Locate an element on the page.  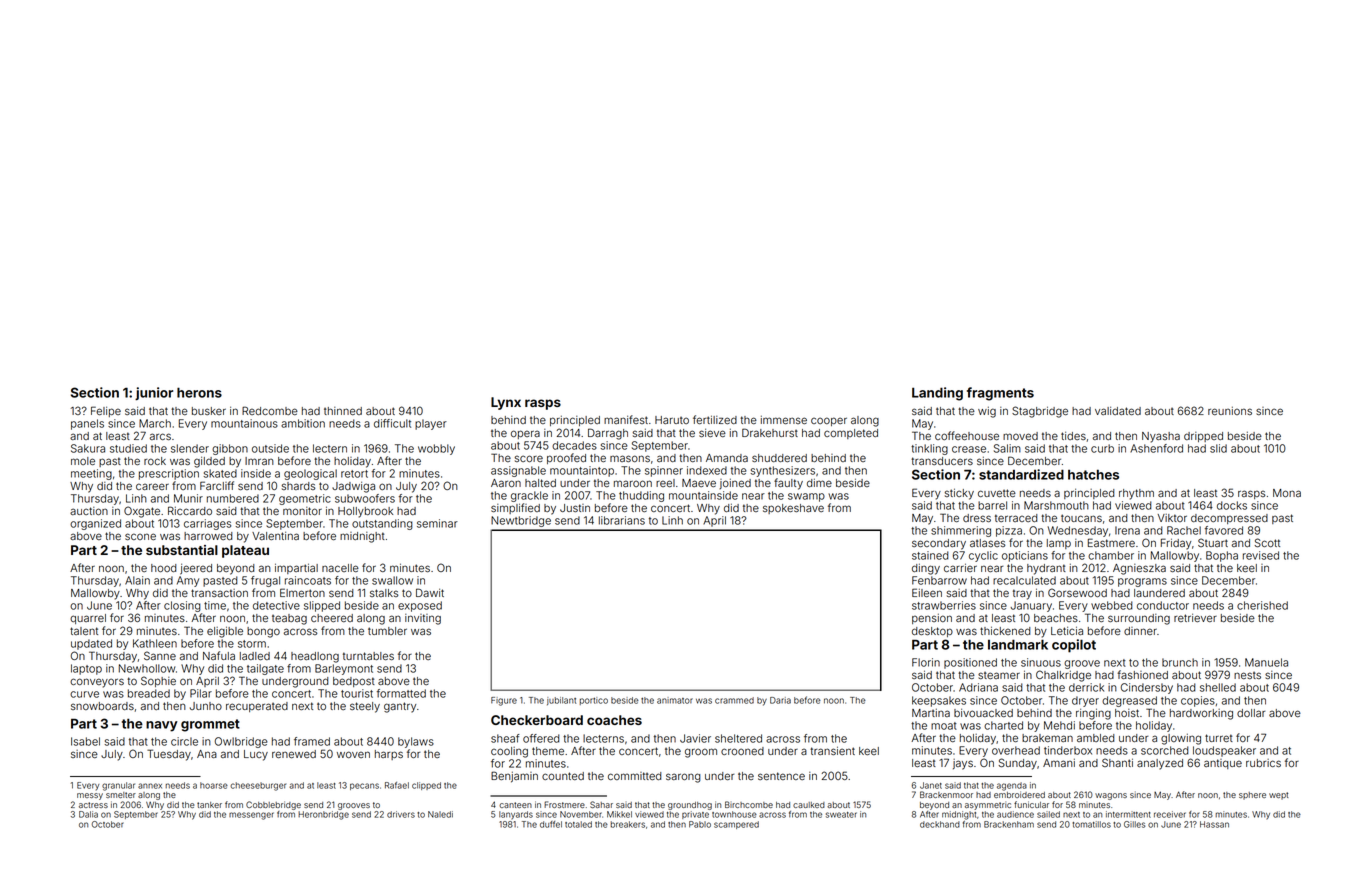
dinner is located at coordinates (1140, 631).
